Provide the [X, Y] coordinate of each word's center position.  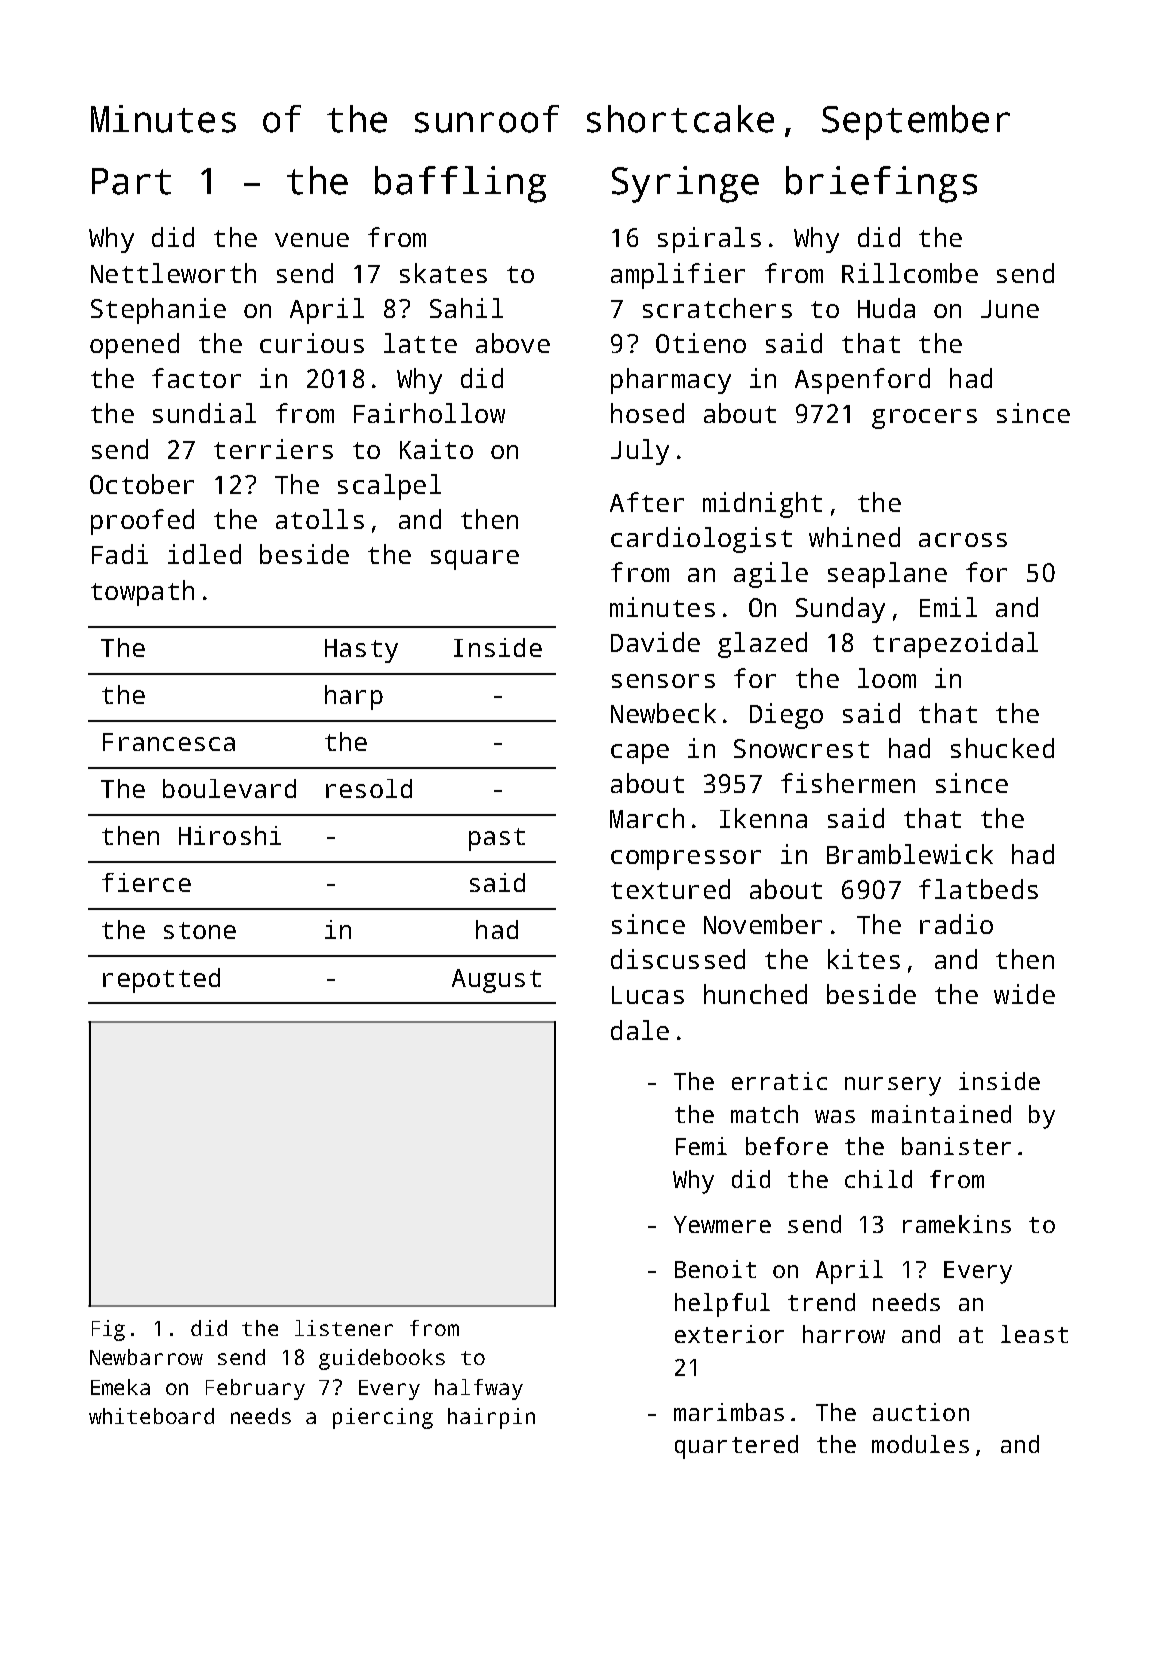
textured [670, 889]
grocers [924, 419]
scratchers [717, 308]
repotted [161, 980]
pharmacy [671, 381]
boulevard [229, 788]
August [496, 981]
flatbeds [978, 889]
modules [920, 1444]
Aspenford [862, 381]
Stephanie [158, 311]
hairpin [491, 1418]
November [763, 924]
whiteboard [151, 1416]
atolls [320, 519]
